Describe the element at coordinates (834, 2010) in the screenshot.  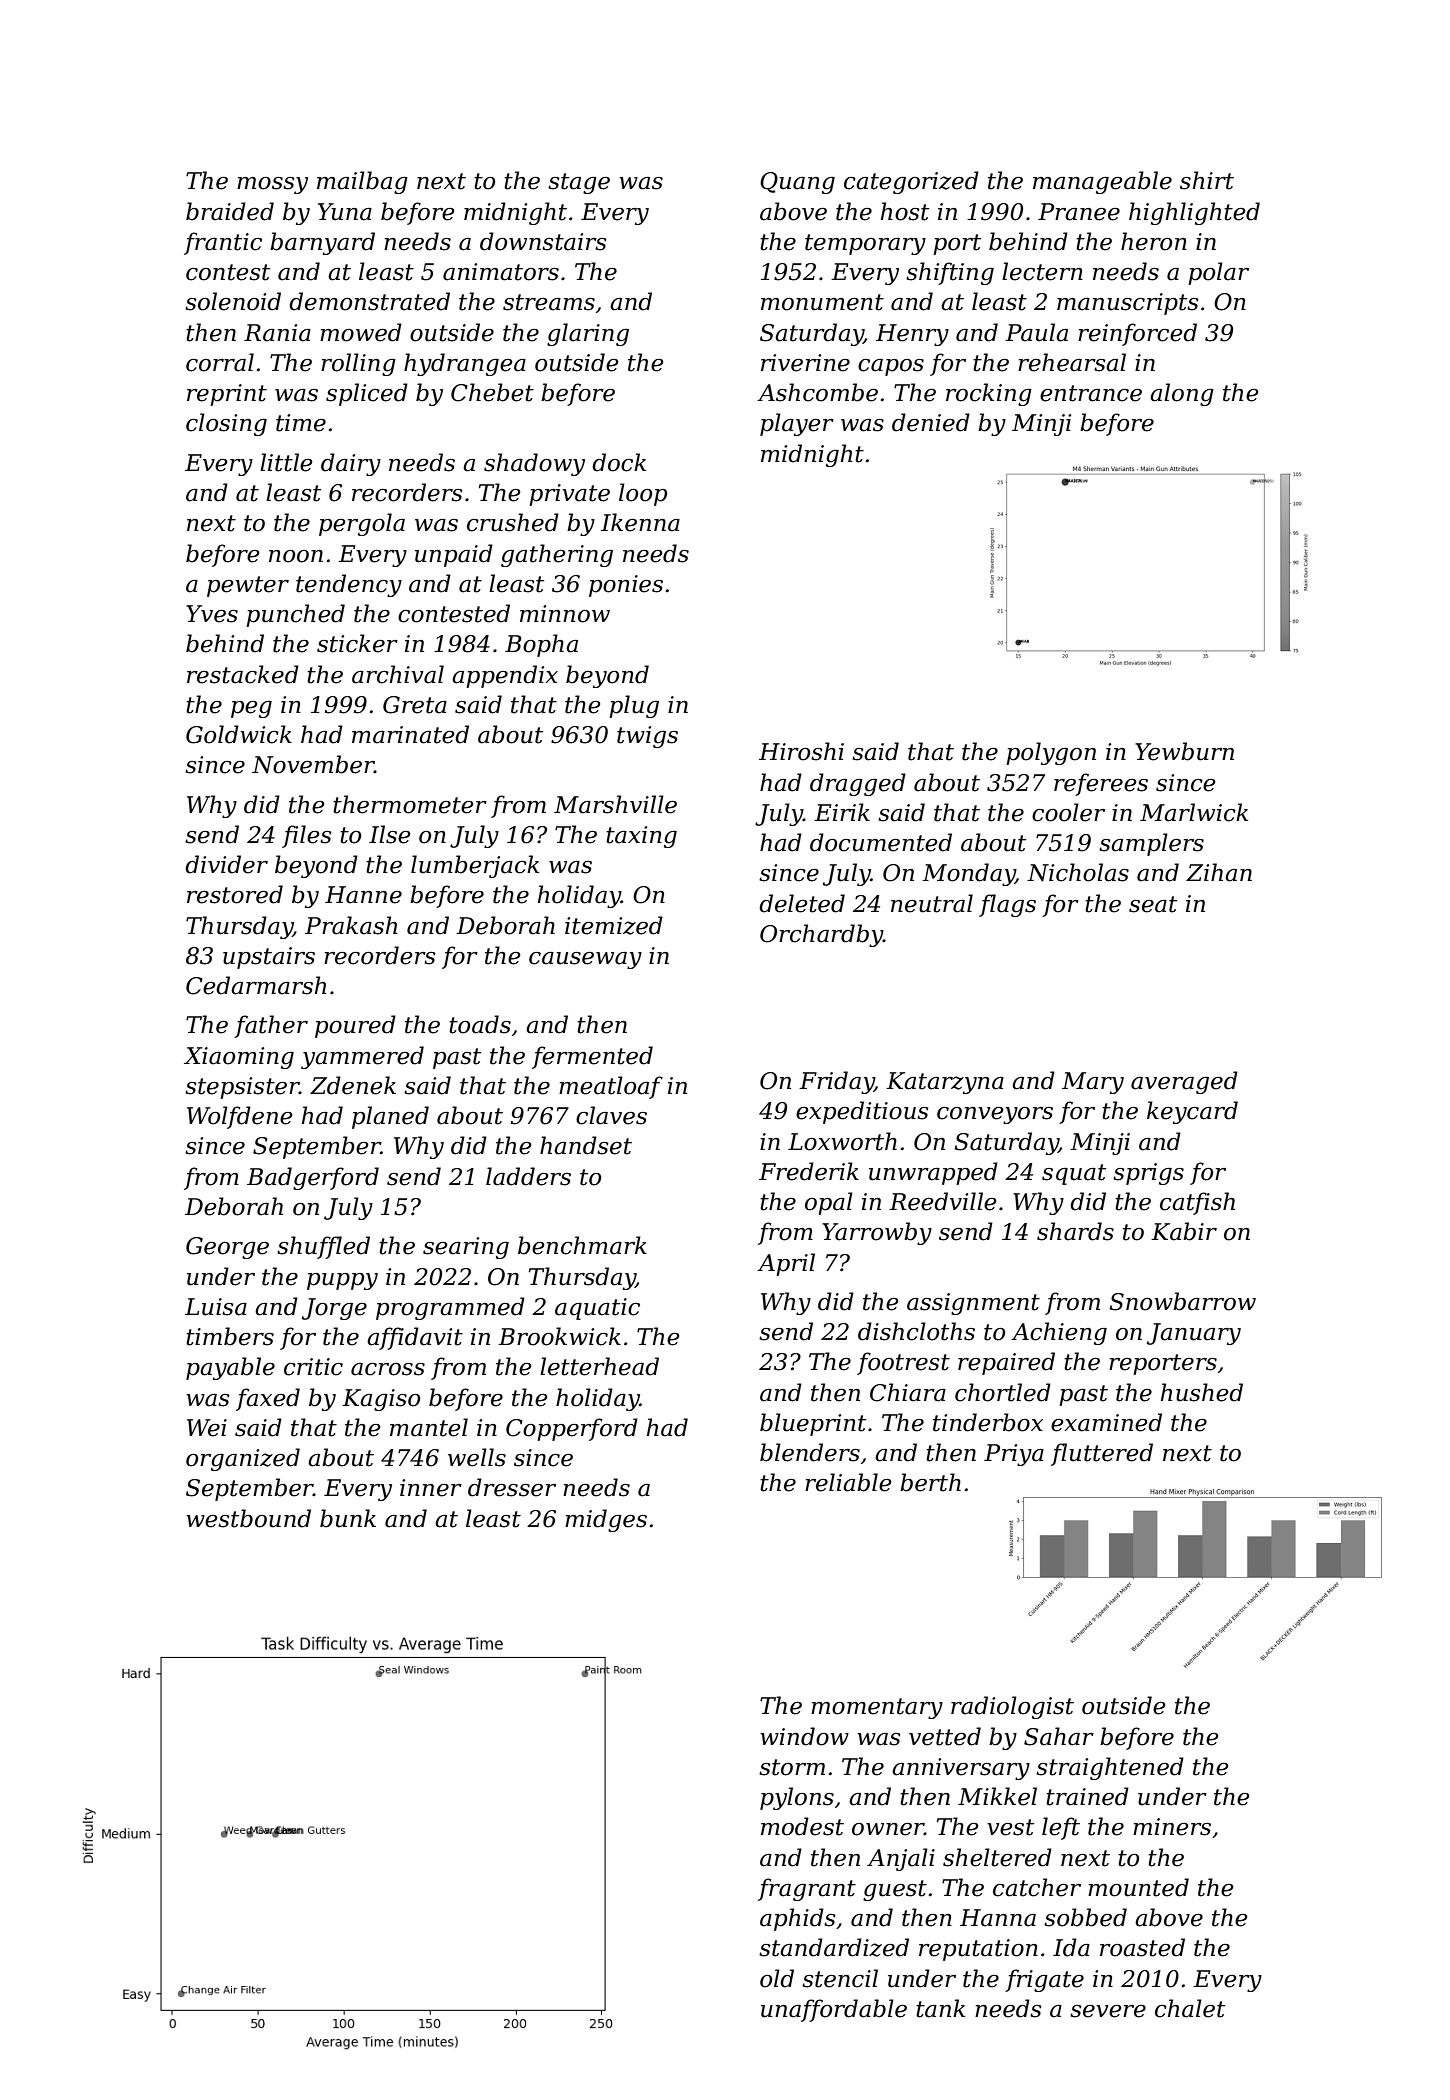
I see `unaffordable` at that location.
